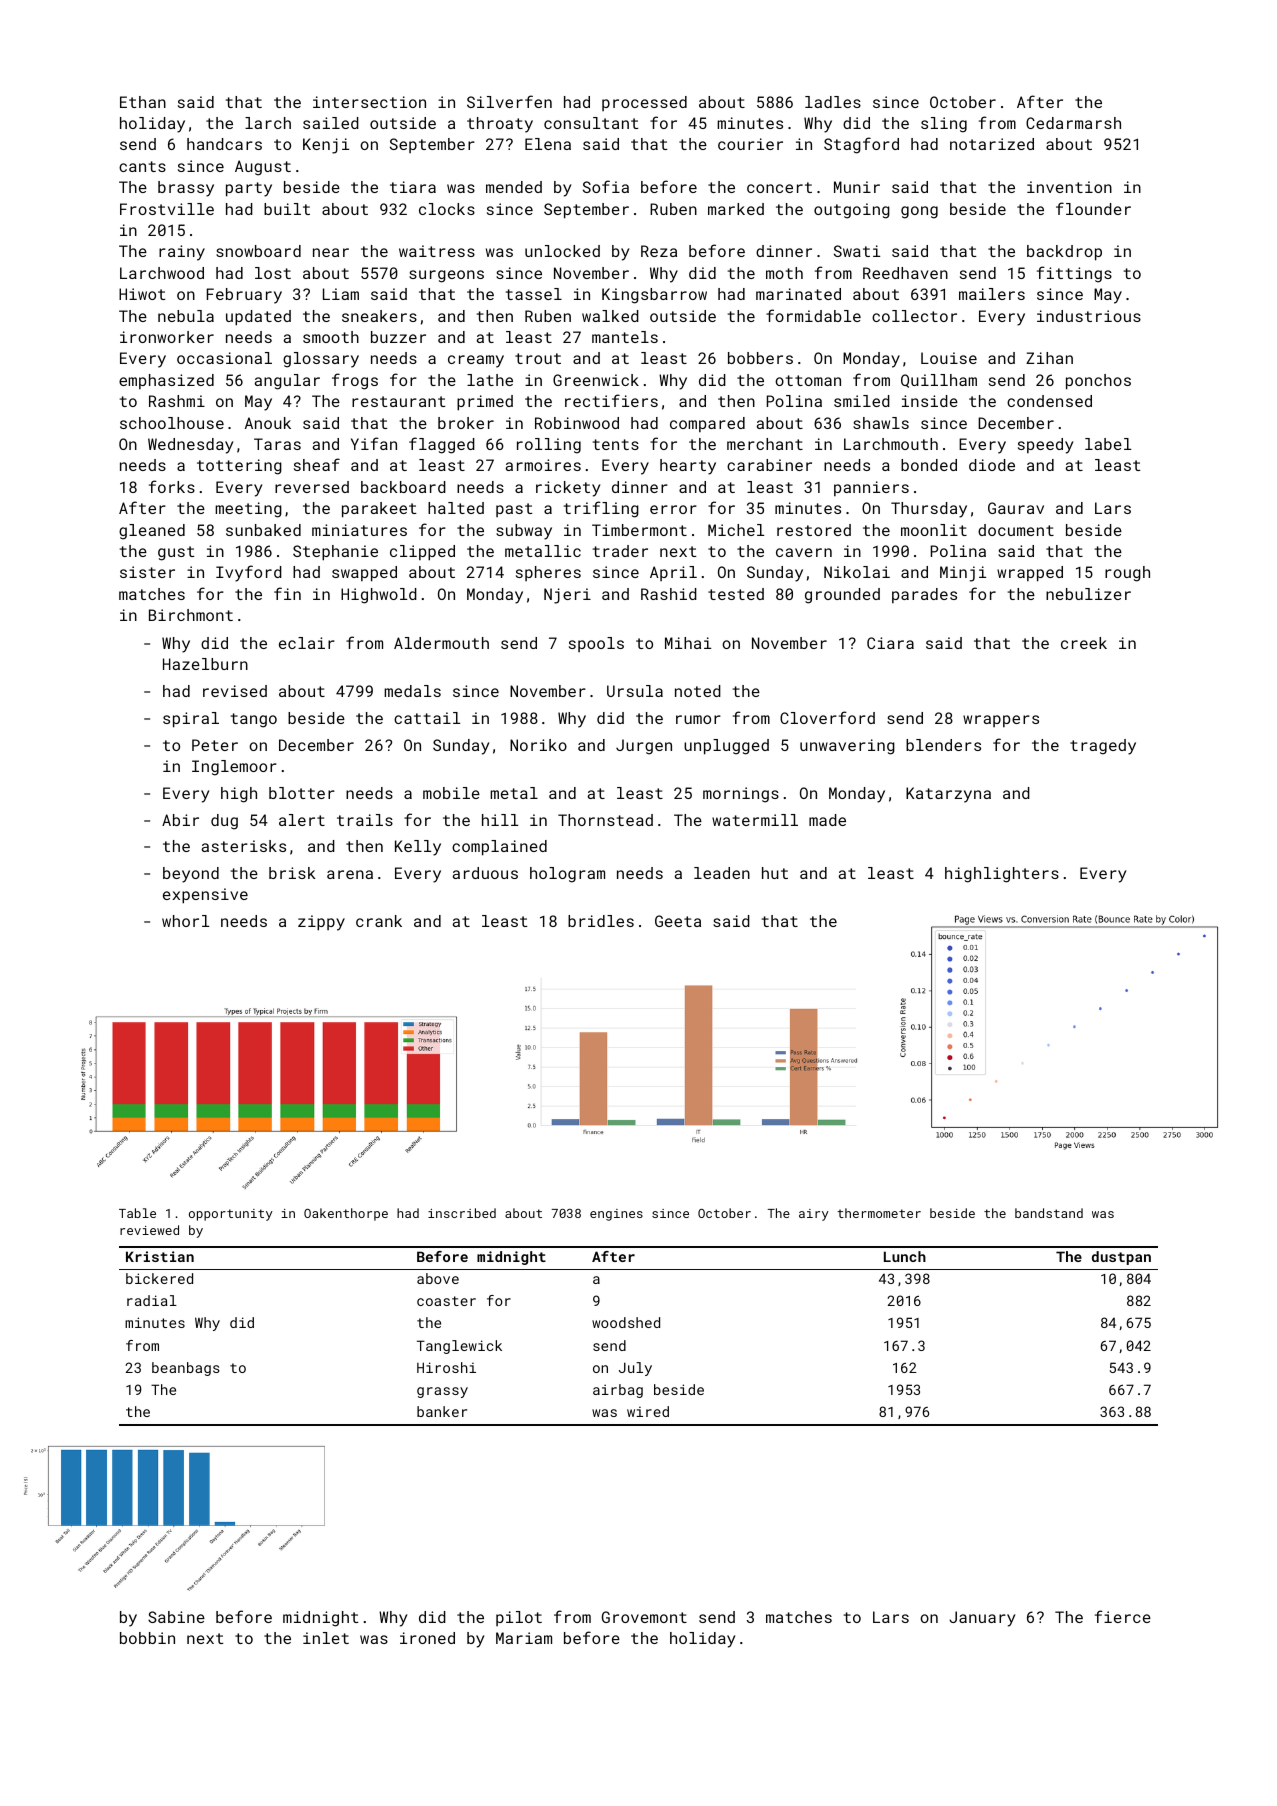 Image resolution: width=1277 pixels, height=1806 pixels. Describe the element at coordinates (644, 103) in the screenshot. I see `processed` at that location.
